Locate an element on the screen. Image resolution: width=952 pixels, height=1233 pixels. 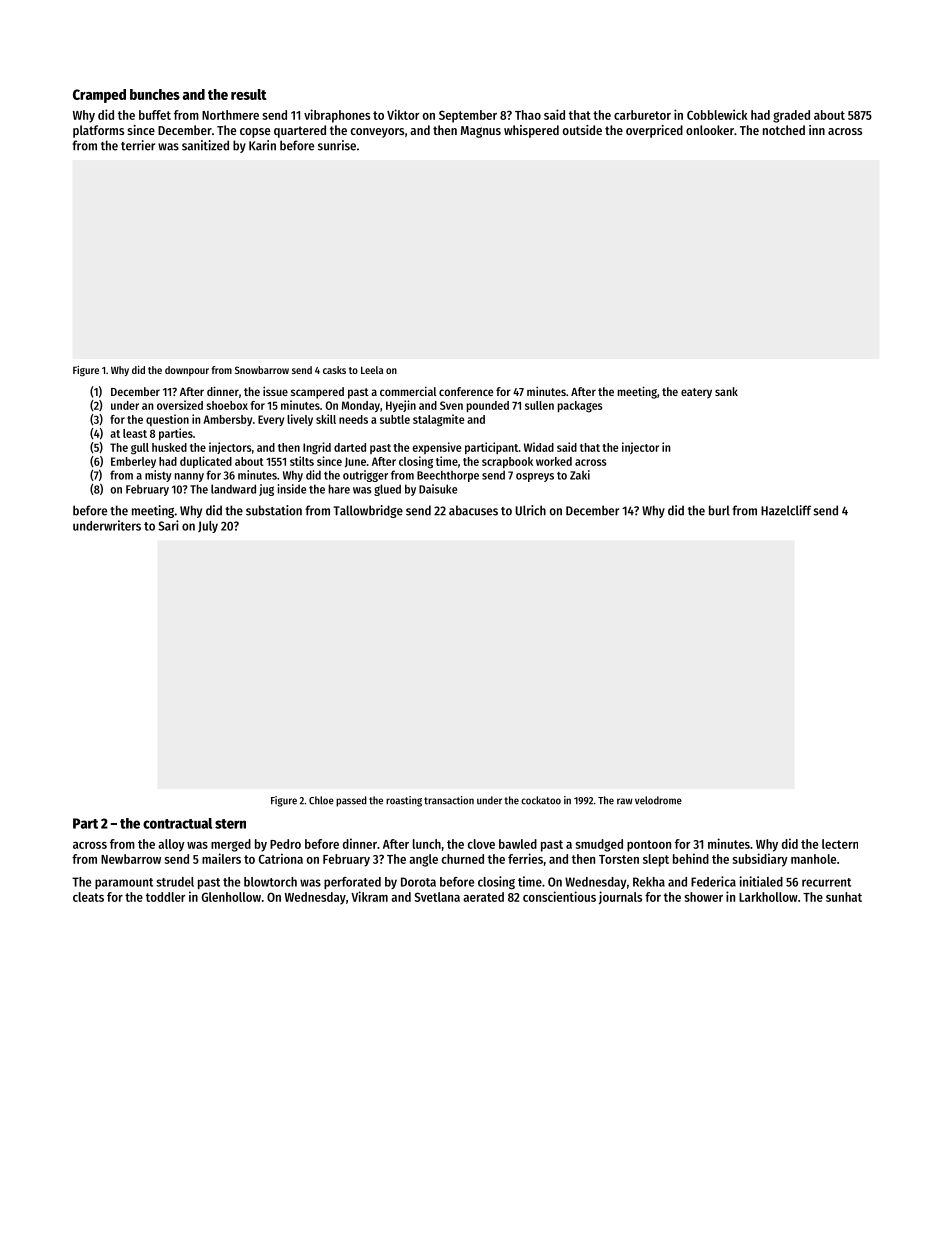
notched is located at coordinates (784, 130).
